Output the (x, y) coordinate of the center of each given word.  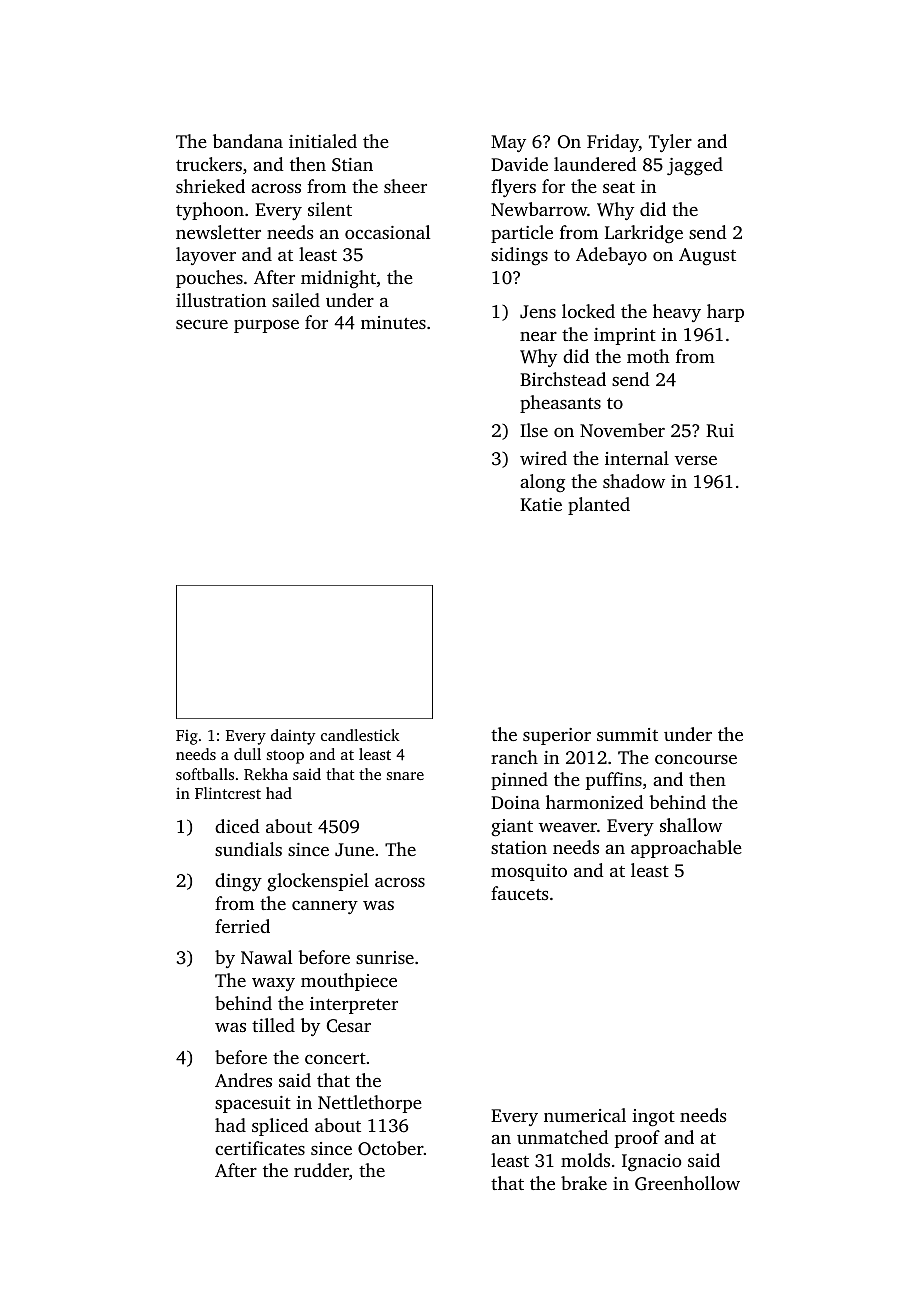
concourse (696, 759)
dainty (293, 737)
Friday (613, 143)
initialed (323, 141)
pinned (519, 781)
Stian (352, 165)
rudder (321, 1170)
